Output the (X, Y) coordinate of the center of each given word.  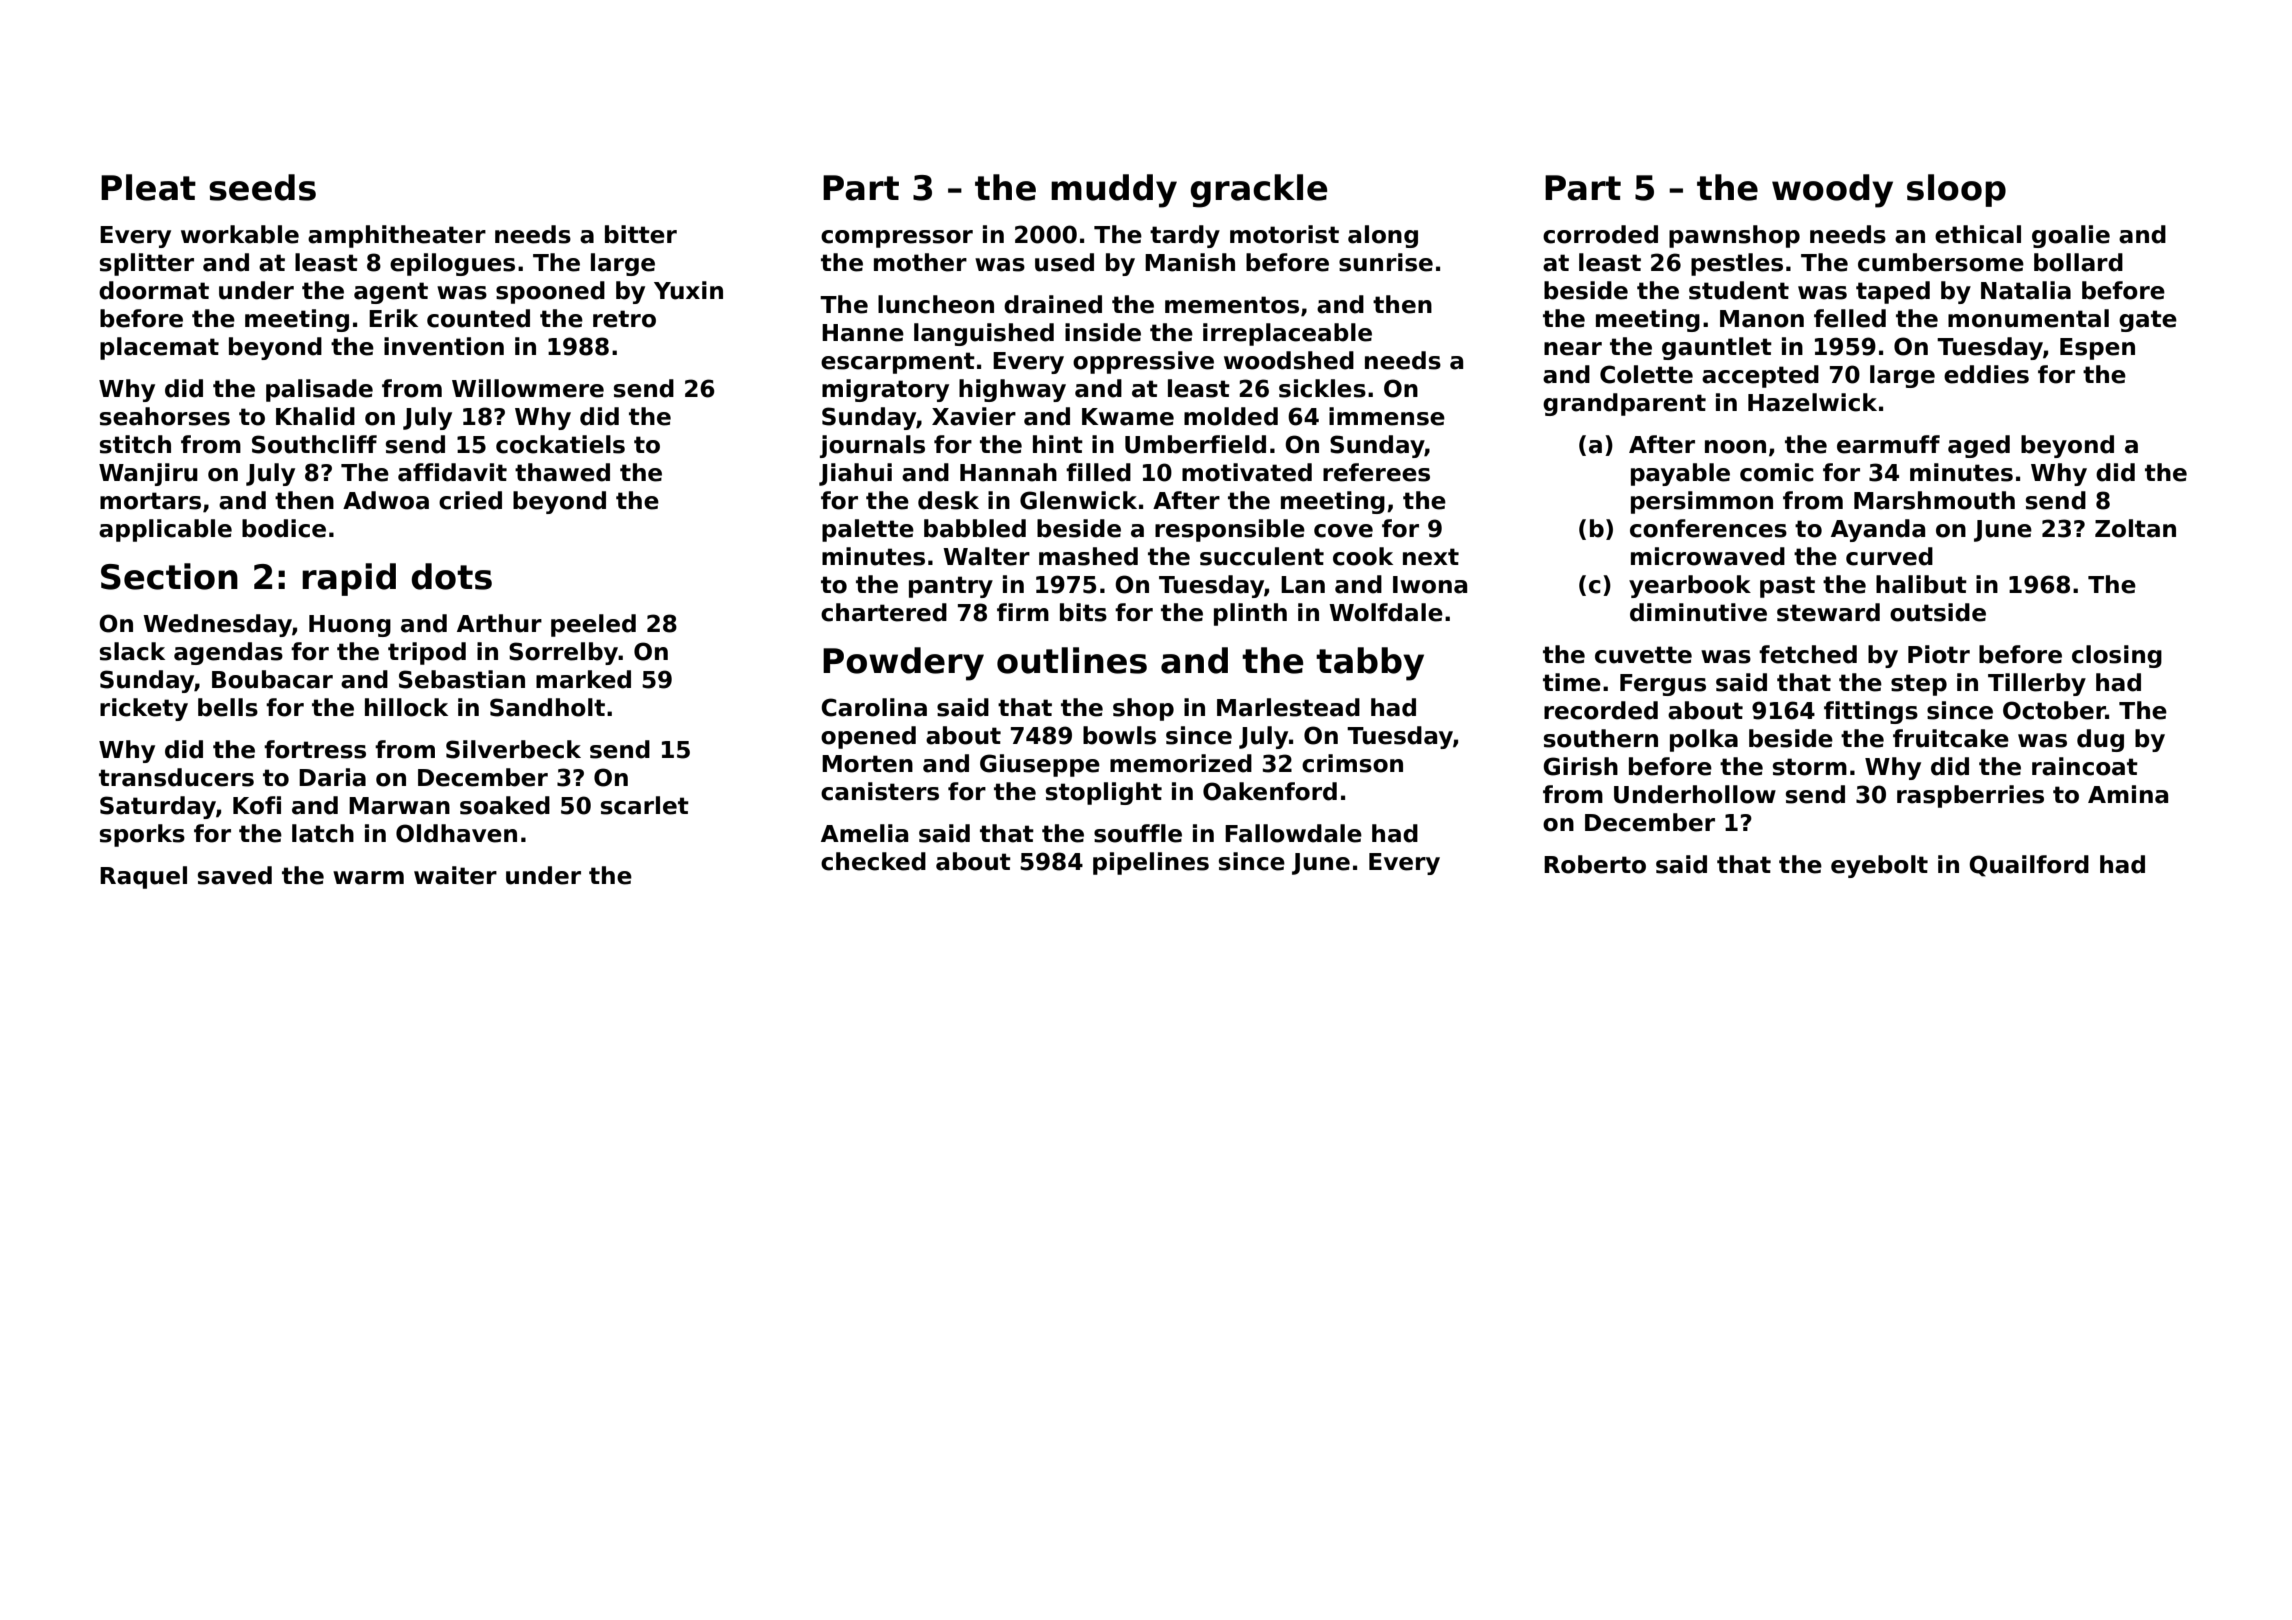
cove (1343, 531)
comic (1777, 472)
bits (1083, 612)
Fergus (1663, 685)
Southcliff (314, 444)
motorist (1284, 234)
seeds (262, 187)
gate (2148, 321)
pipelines (1151, 863)
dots (451, 576)
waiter (455, 875)
